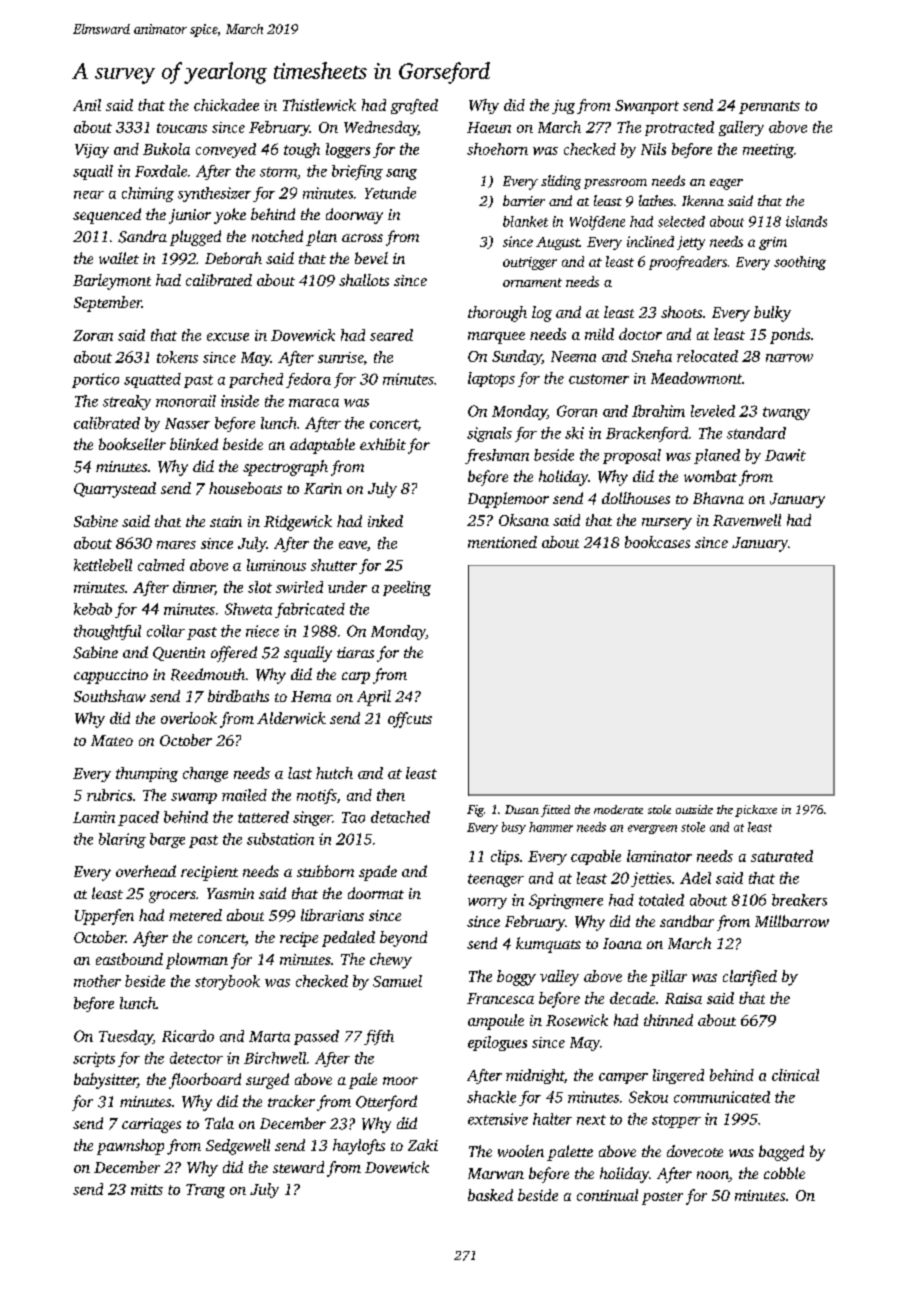  Describe the element at coordinates (194, 798) in the document. I see `swamp` at that location.
